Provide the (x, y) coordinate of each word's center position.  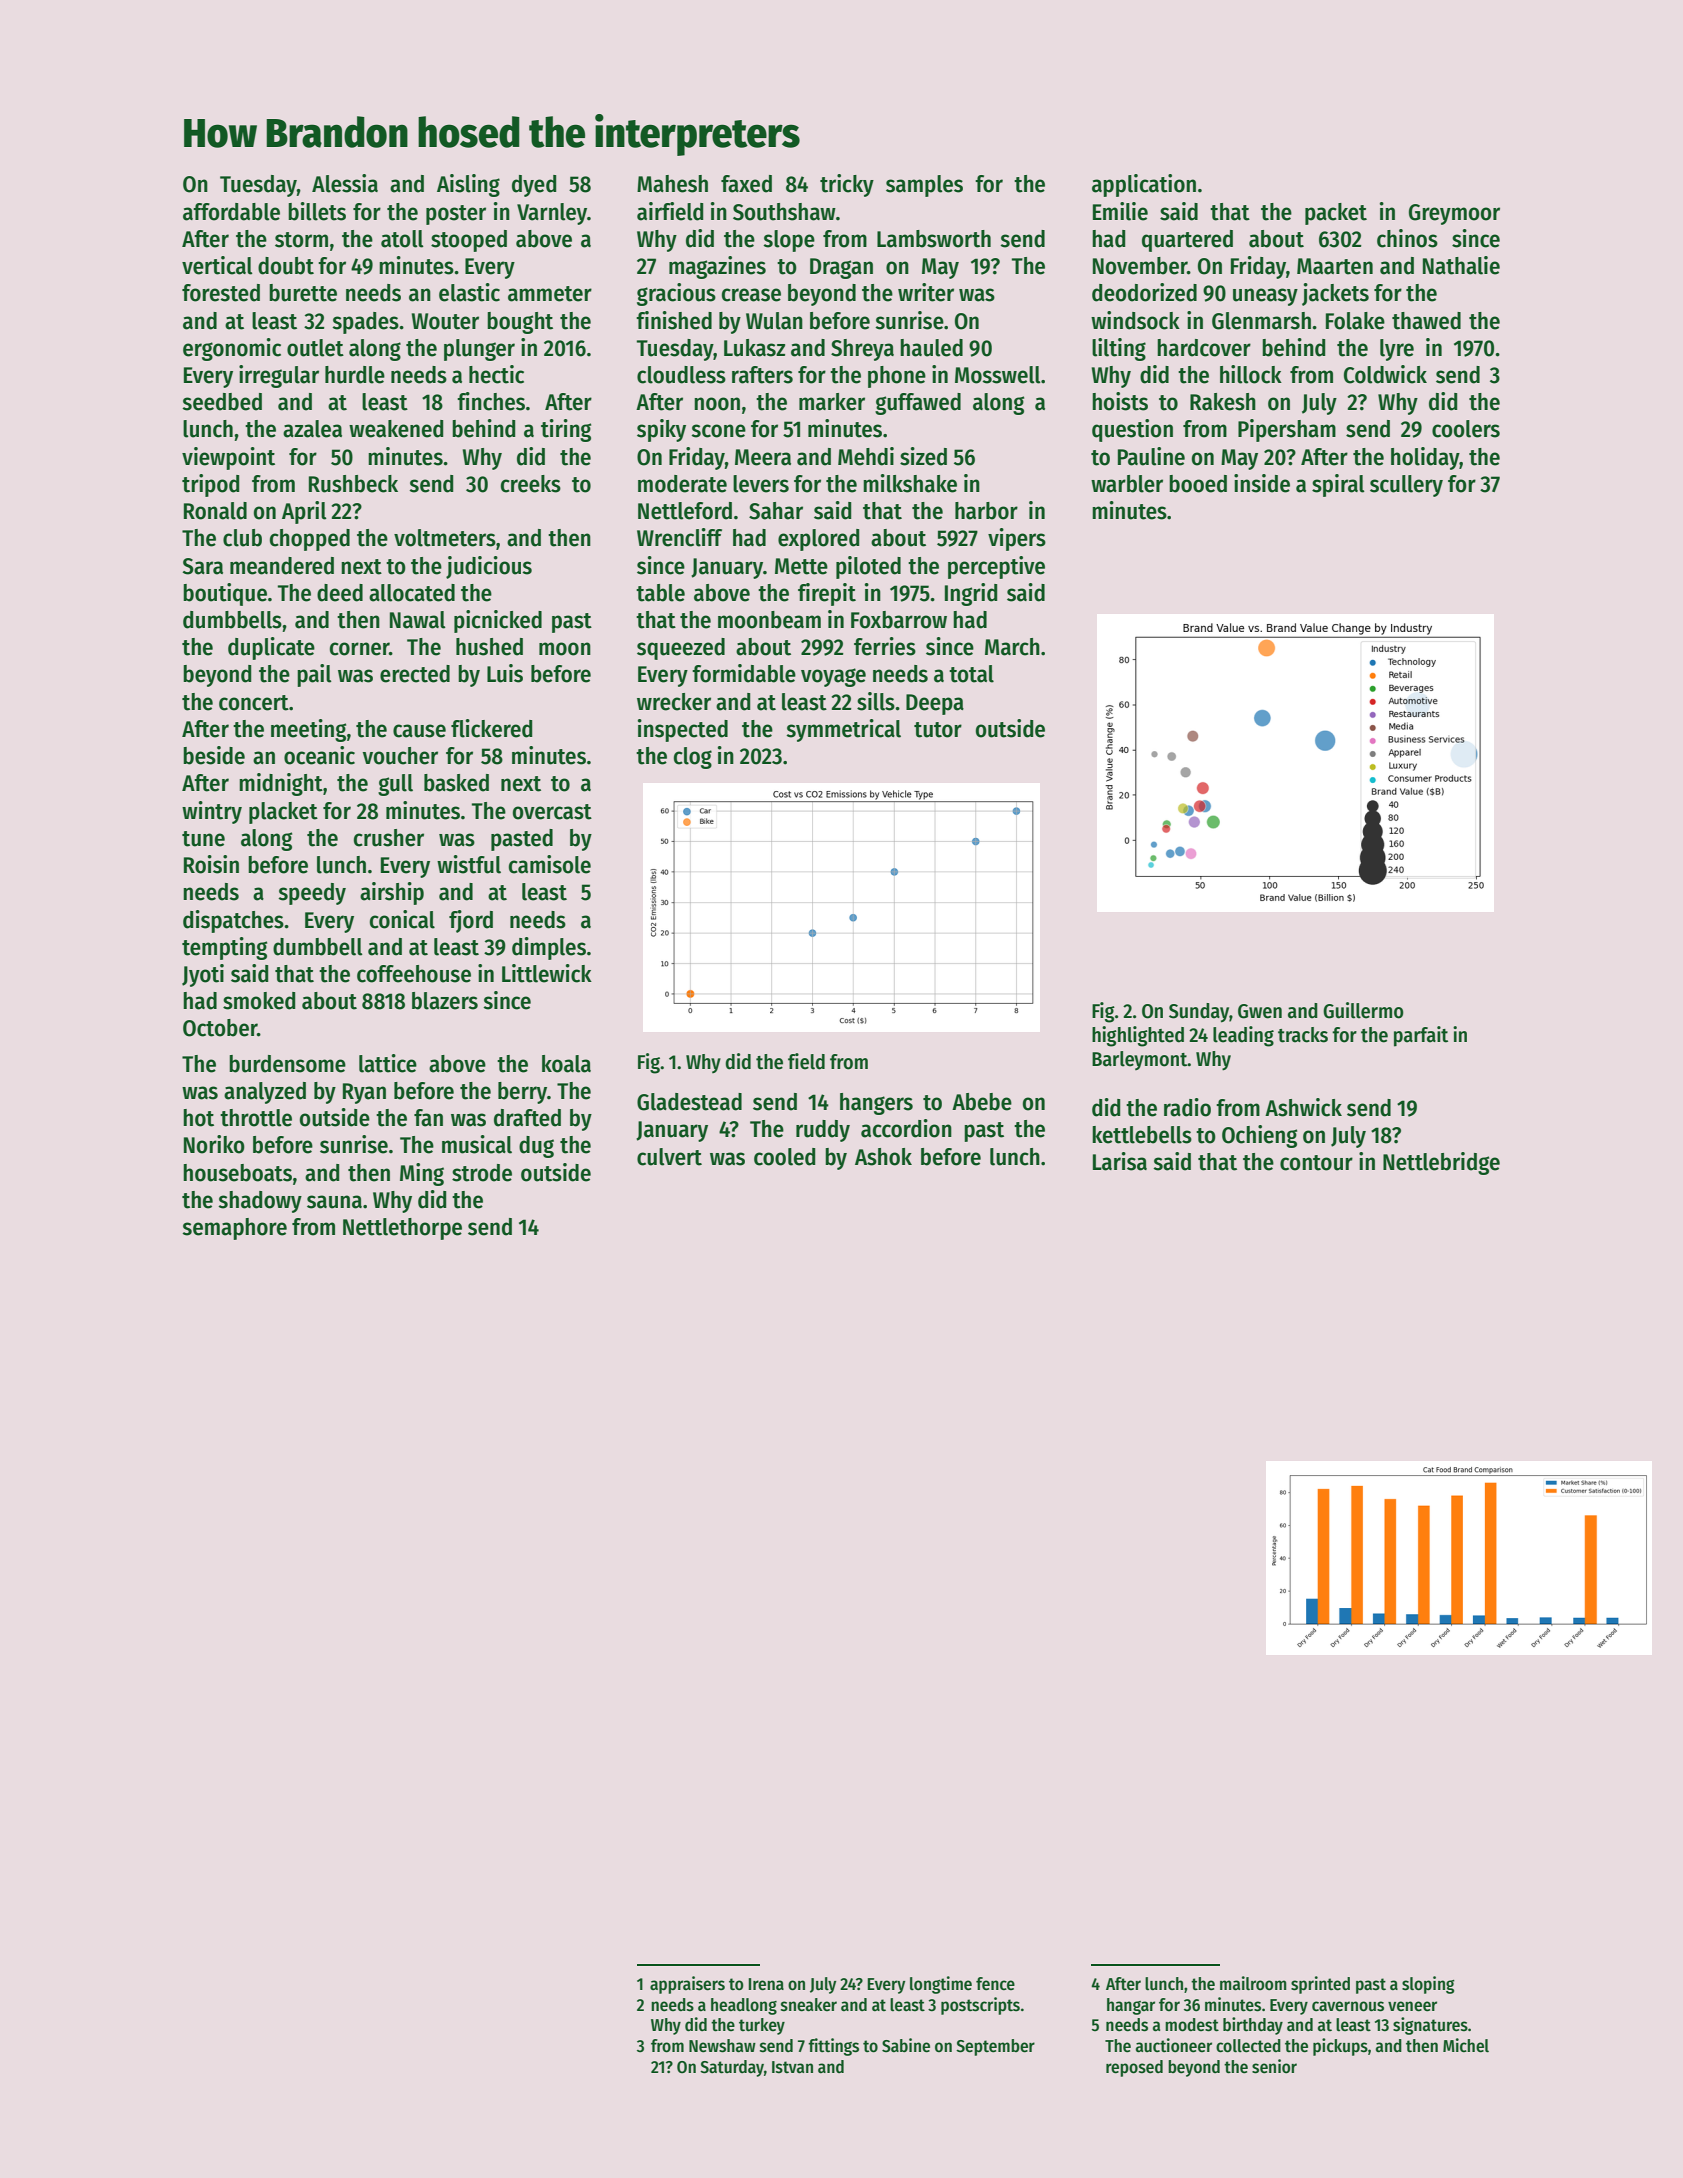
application (1144, 185)
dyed (534, 186)
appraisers (687, 1985)
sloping (1428, 1985)
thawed (1426, 321)
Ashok (883, 1157)
